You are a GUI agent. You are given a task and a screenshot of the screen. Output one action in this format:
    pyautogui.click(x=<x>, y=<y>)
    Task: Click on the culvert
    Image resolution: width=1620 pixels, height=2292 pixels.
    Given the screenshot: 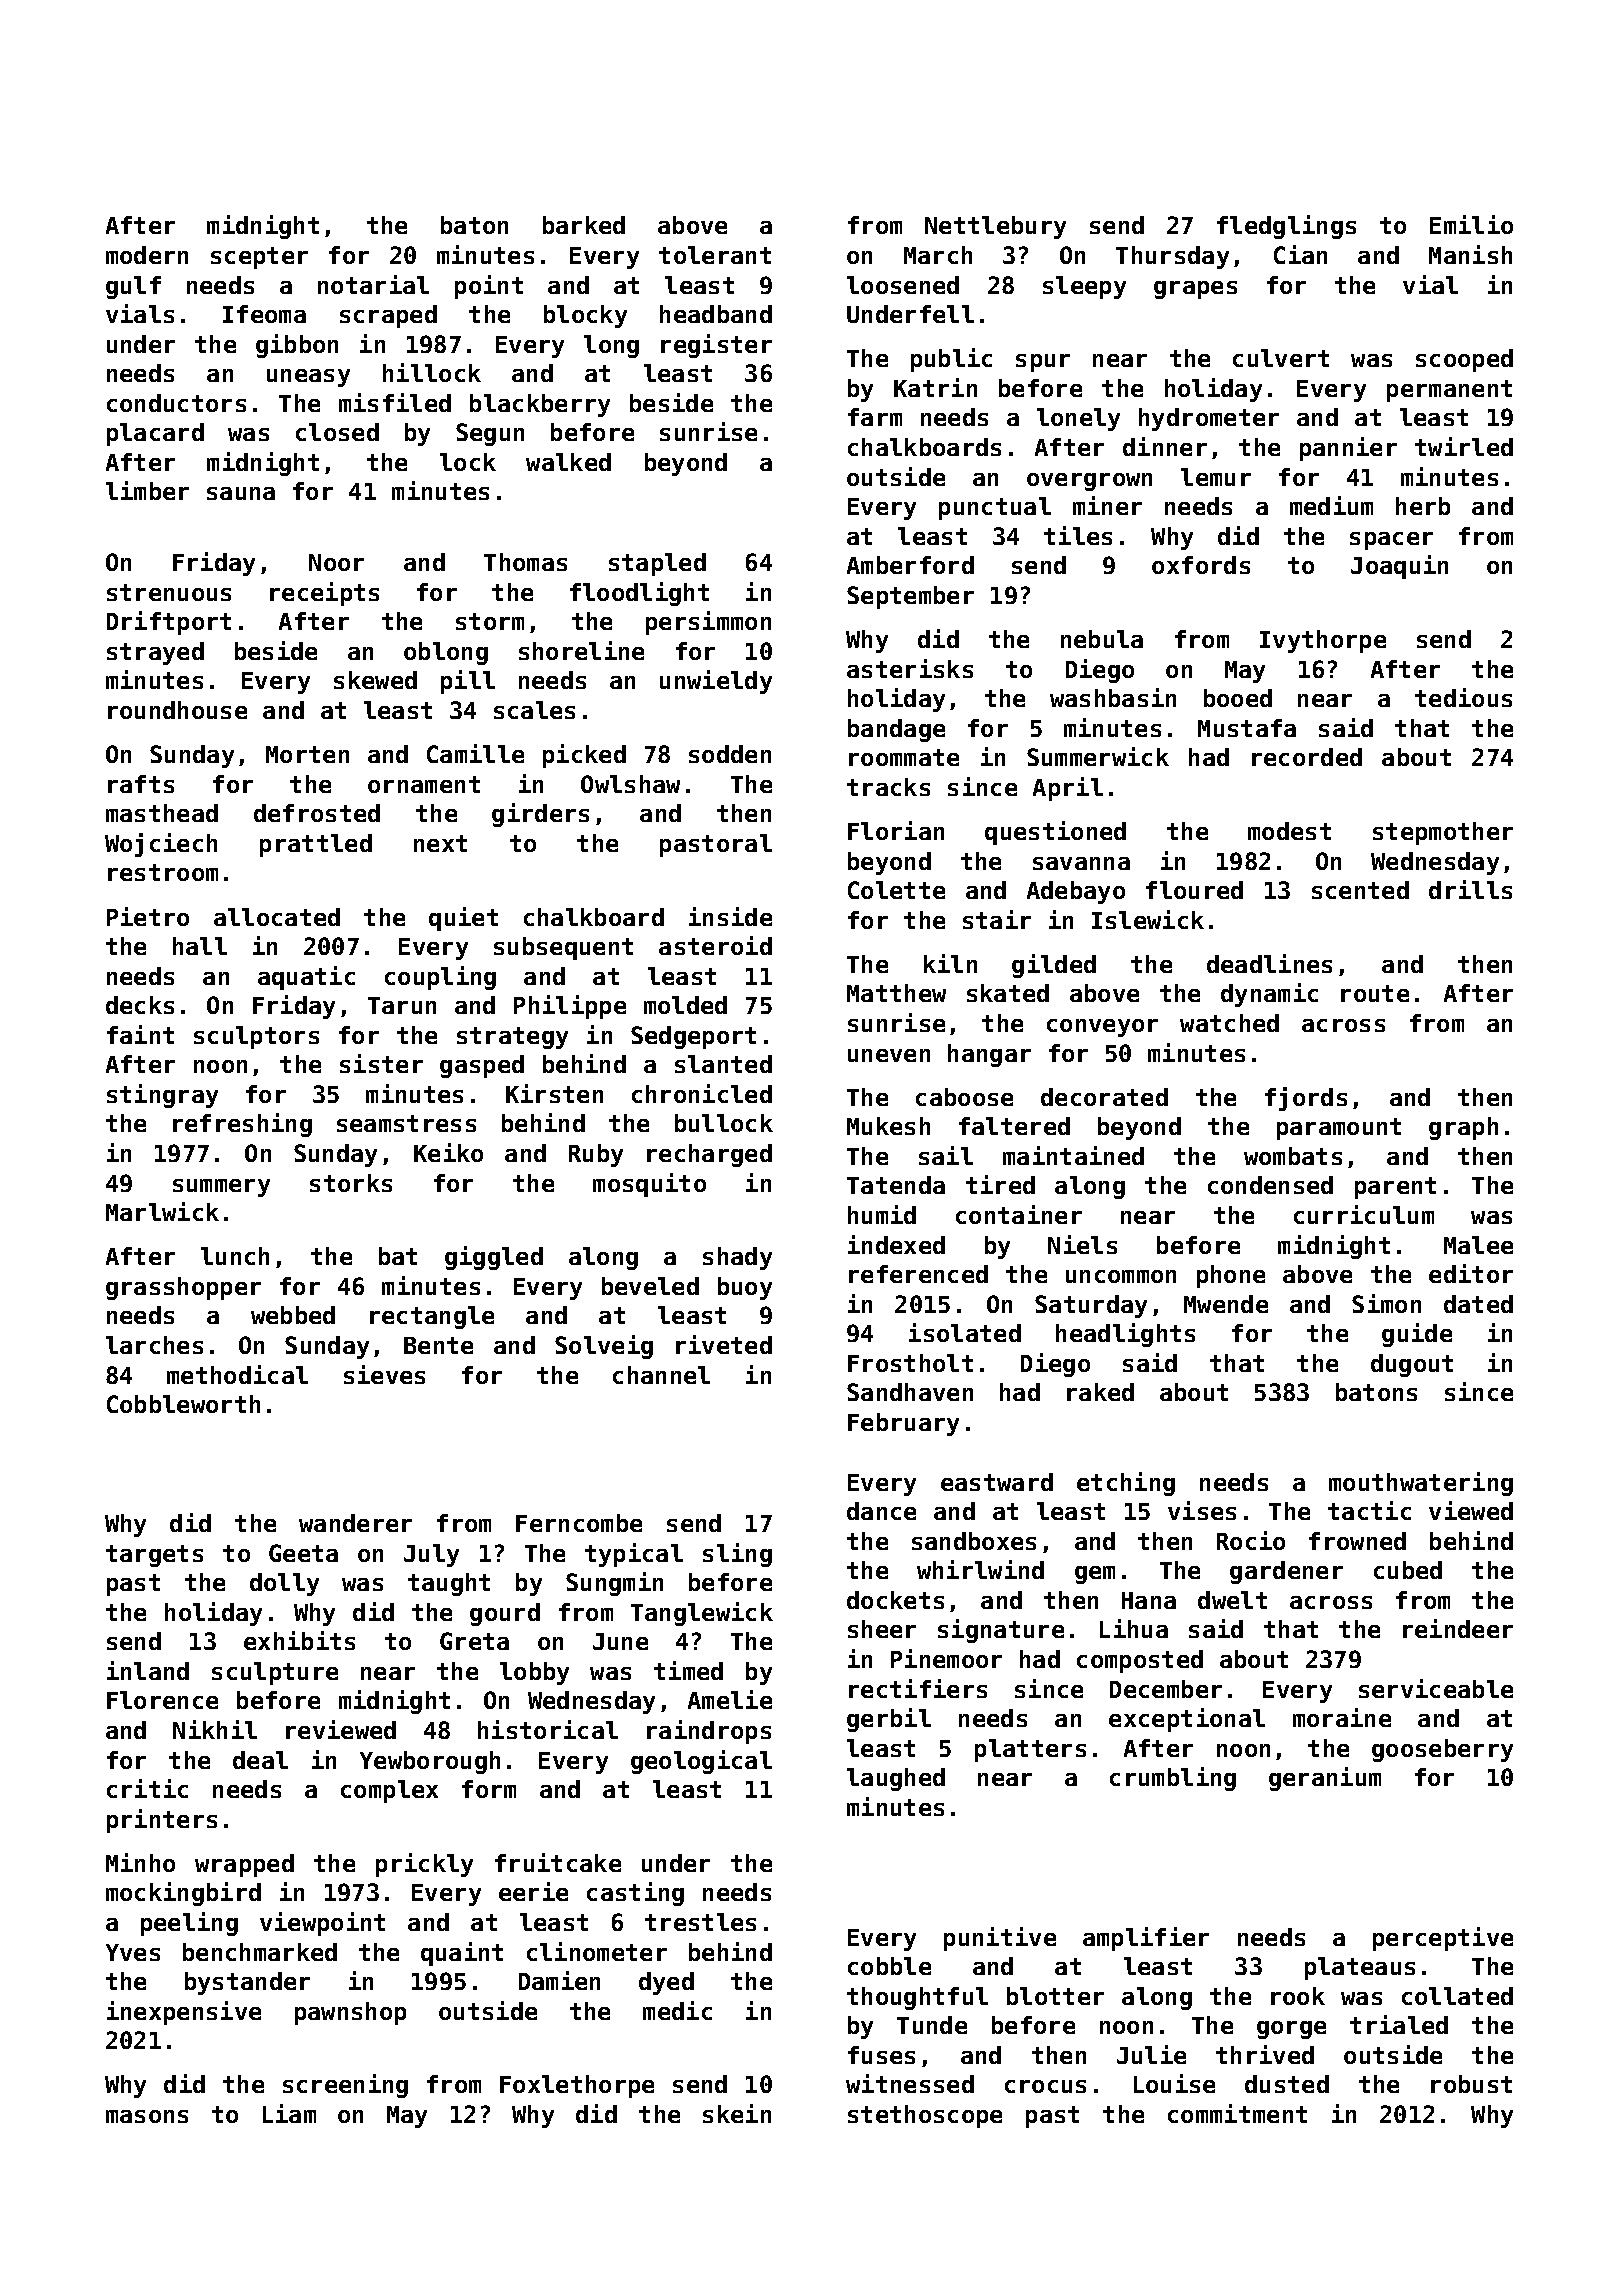 What is the action you would take?
    pyautogui.click(x=1281, y=358)
